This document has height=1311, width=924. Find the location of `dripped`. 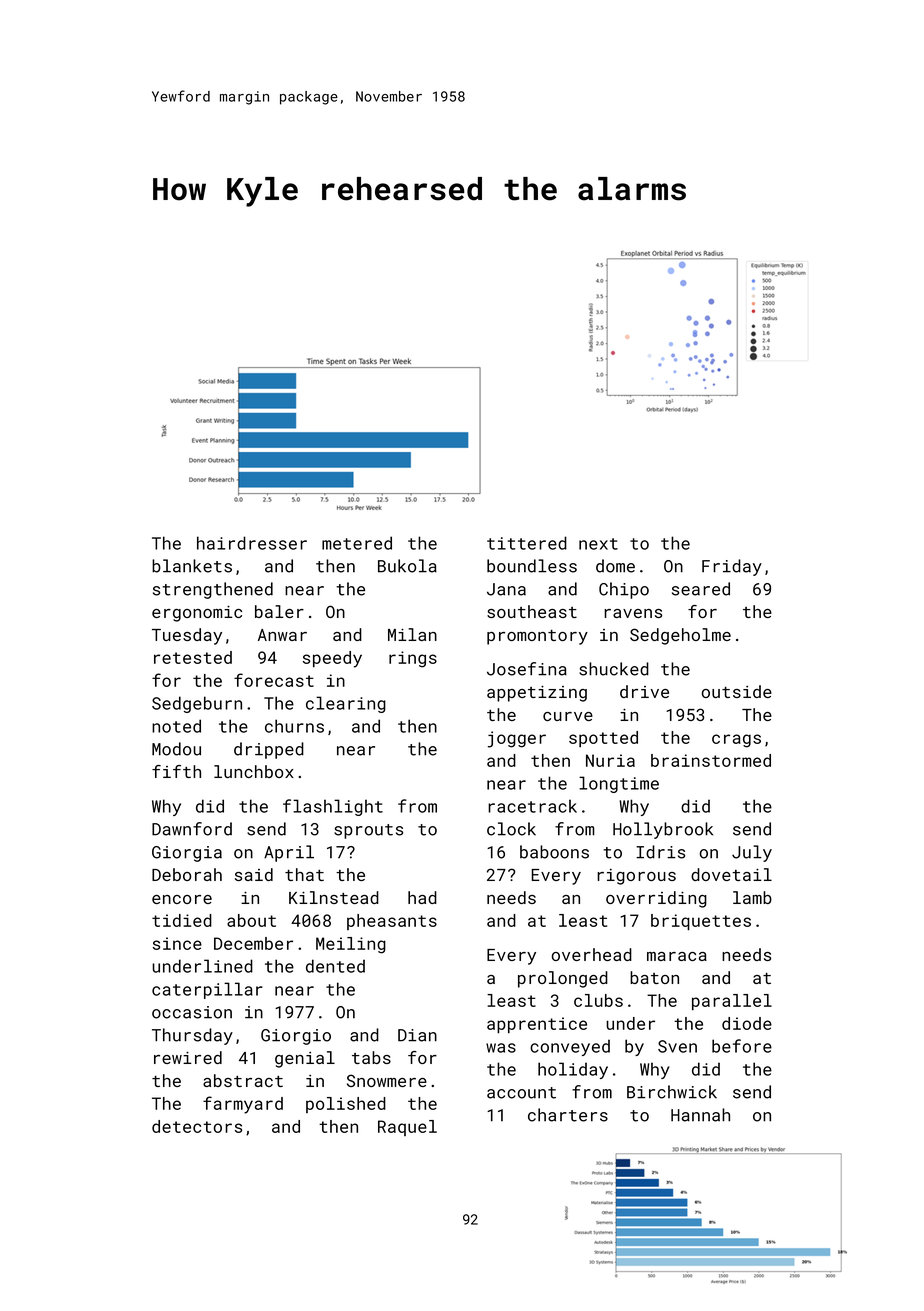

dripped is located at coordinates (269, 750).
